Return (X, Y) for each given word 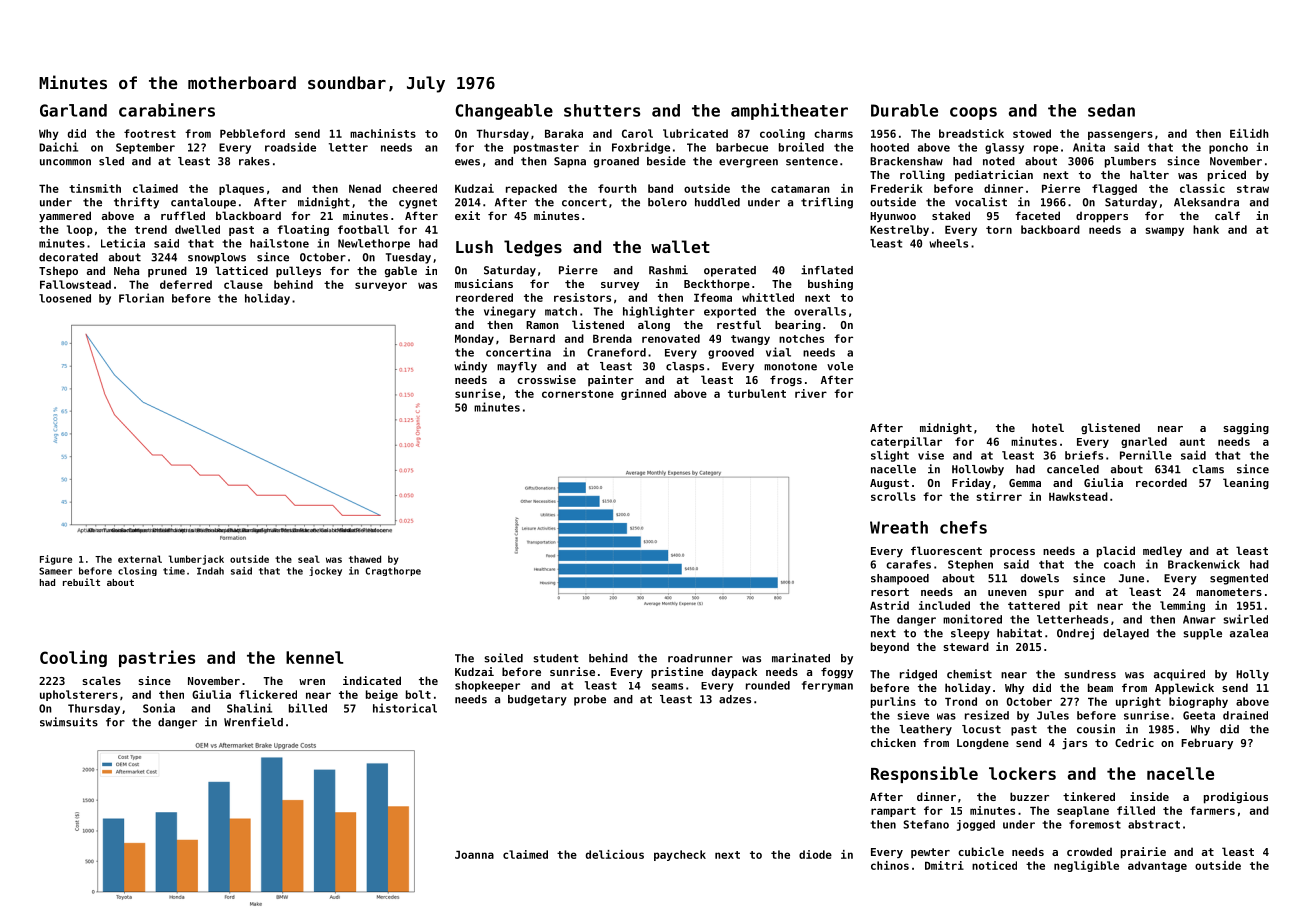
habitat (1019, 633)
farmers (1212, 810)
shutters (602, 110)
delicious (615, 854)
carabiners (167, 110)
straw (1253, 189)
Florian (141, 298)
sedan (1111, 110)
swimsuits (69, 722)
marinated (801, 658)
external (140, 559)
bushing (830, 284)
